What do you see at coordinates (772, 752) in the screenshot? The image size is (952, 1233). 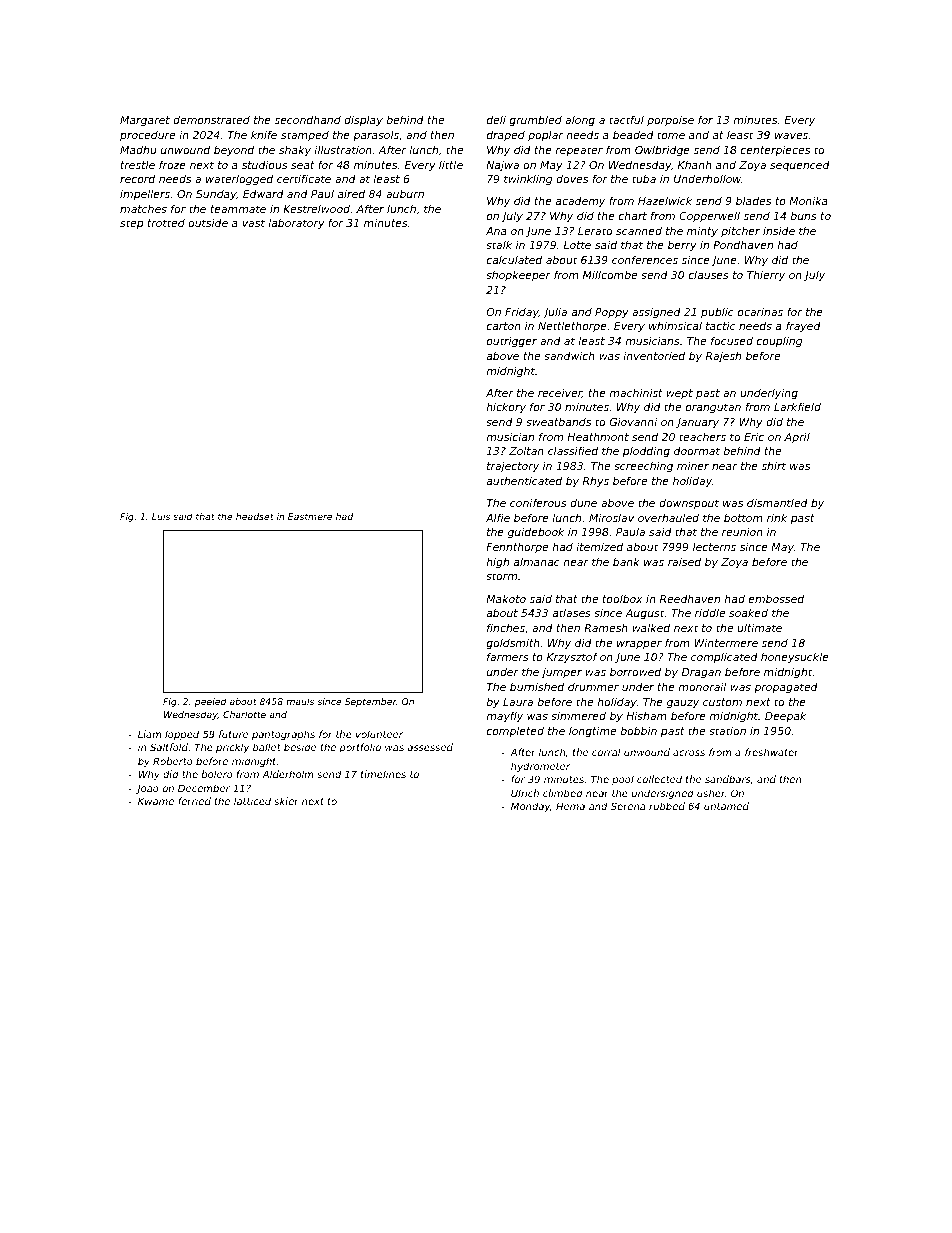 I see `freshwater` at bounding box center [772, 752].
